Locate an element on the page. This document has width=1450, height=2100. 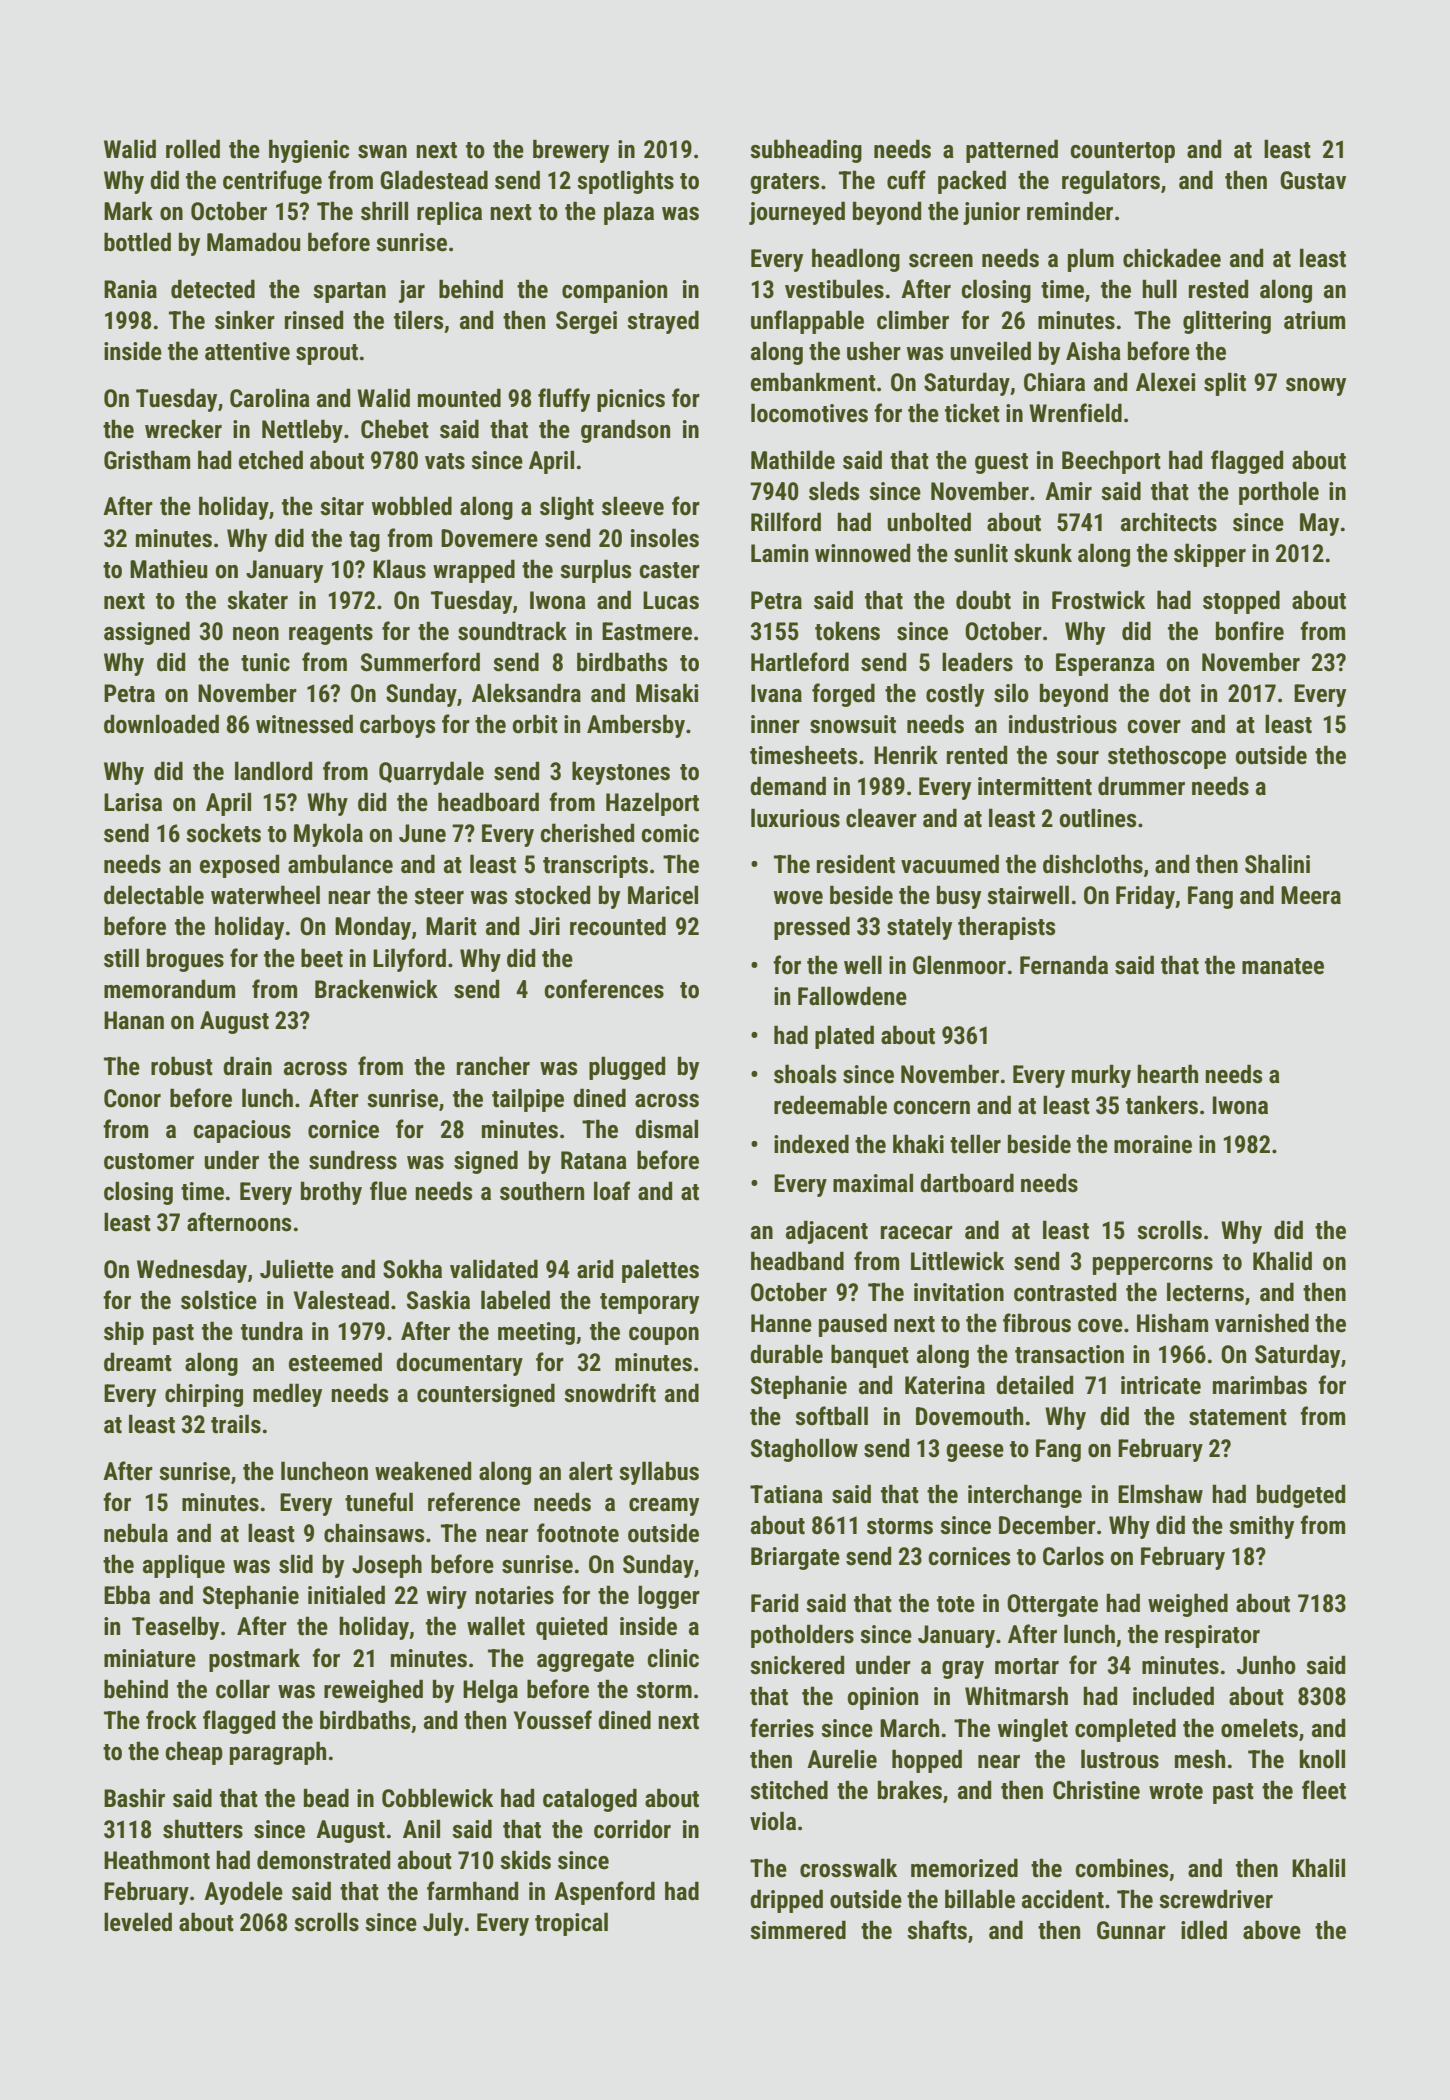
cuff is located at coordinates (906, 180).
